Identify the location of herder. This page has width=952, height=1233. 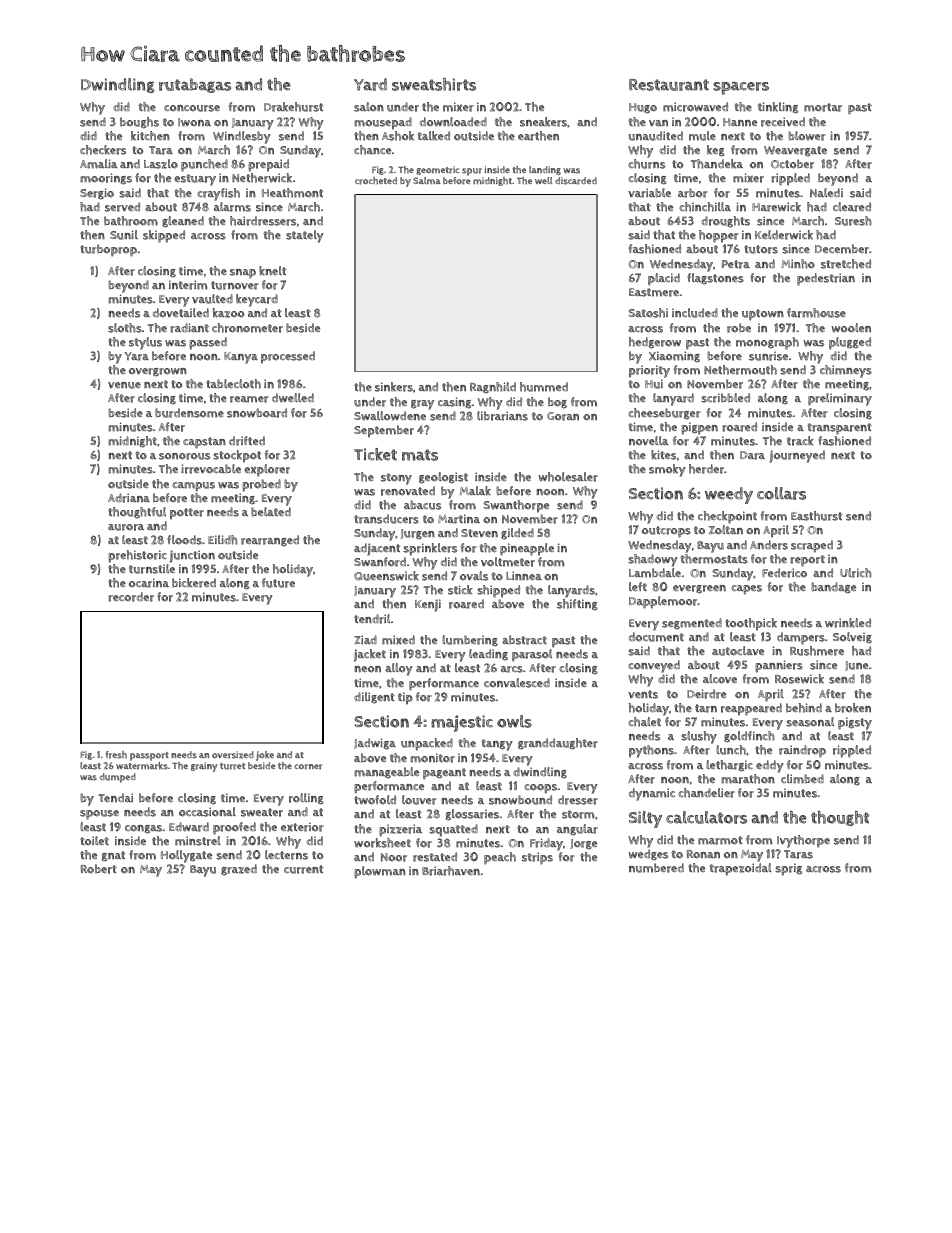
(706, 469).
